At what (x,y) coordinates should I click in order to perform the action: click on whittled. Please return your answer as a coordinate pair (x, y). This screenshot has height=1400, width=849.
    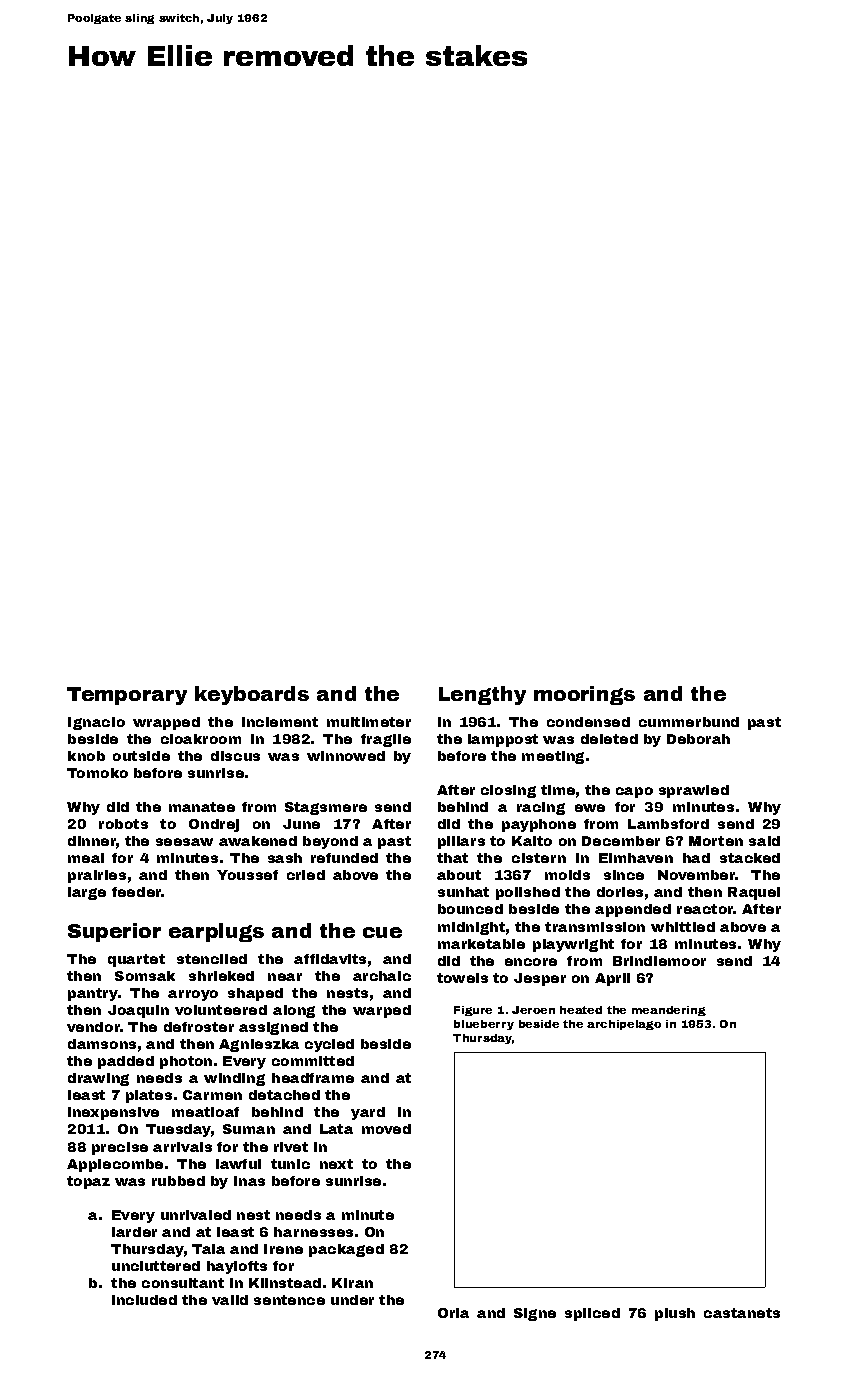
    Looking at the image, I should click on (683, 927).
